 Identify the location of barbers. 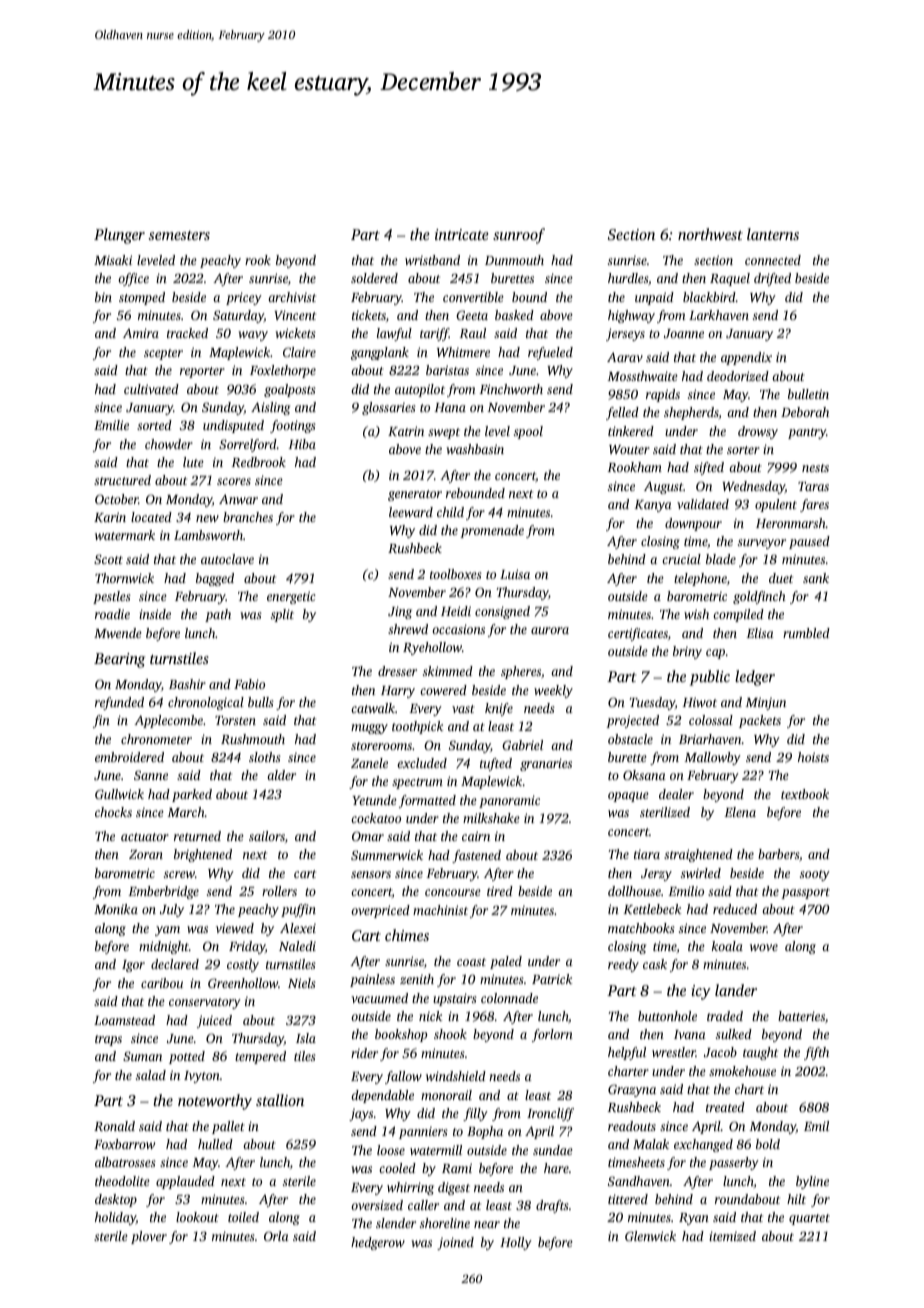
(778, 854).
